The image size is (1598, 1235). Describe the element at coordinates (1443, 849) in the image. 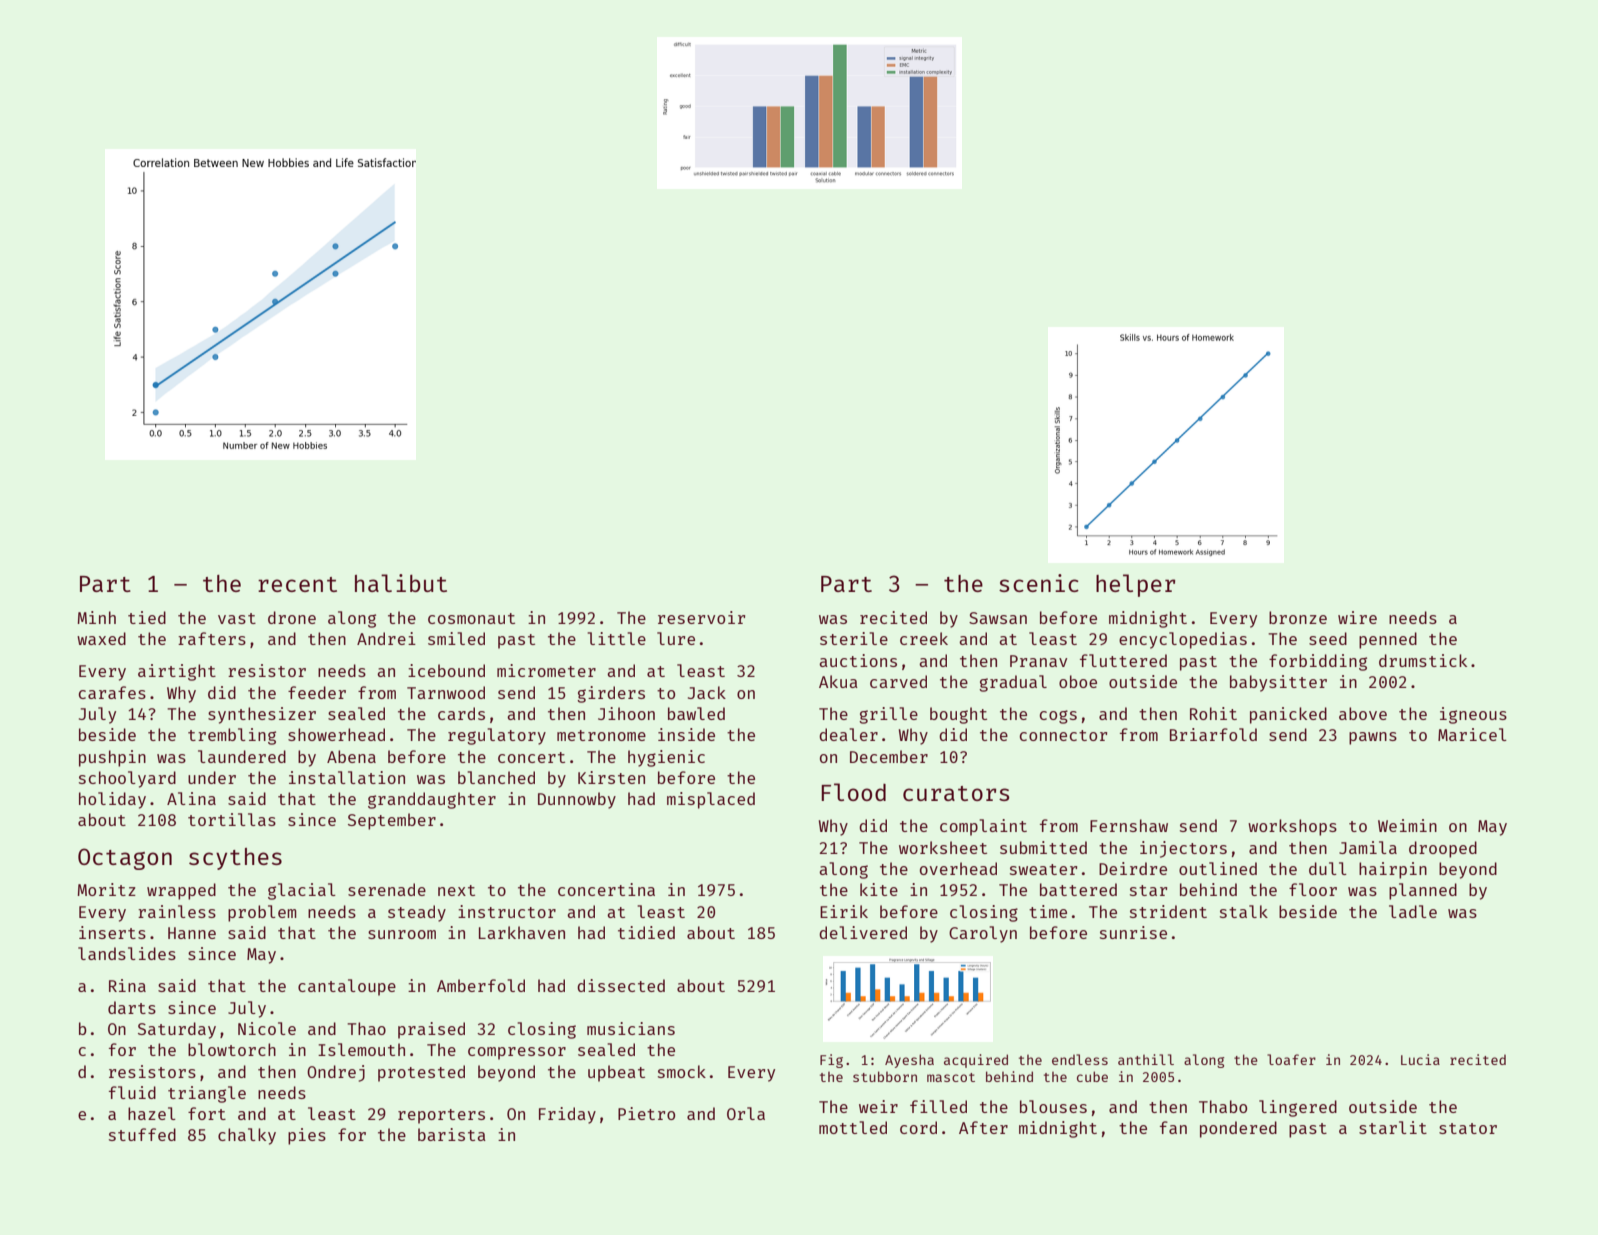

I see `drooped` at that location.
